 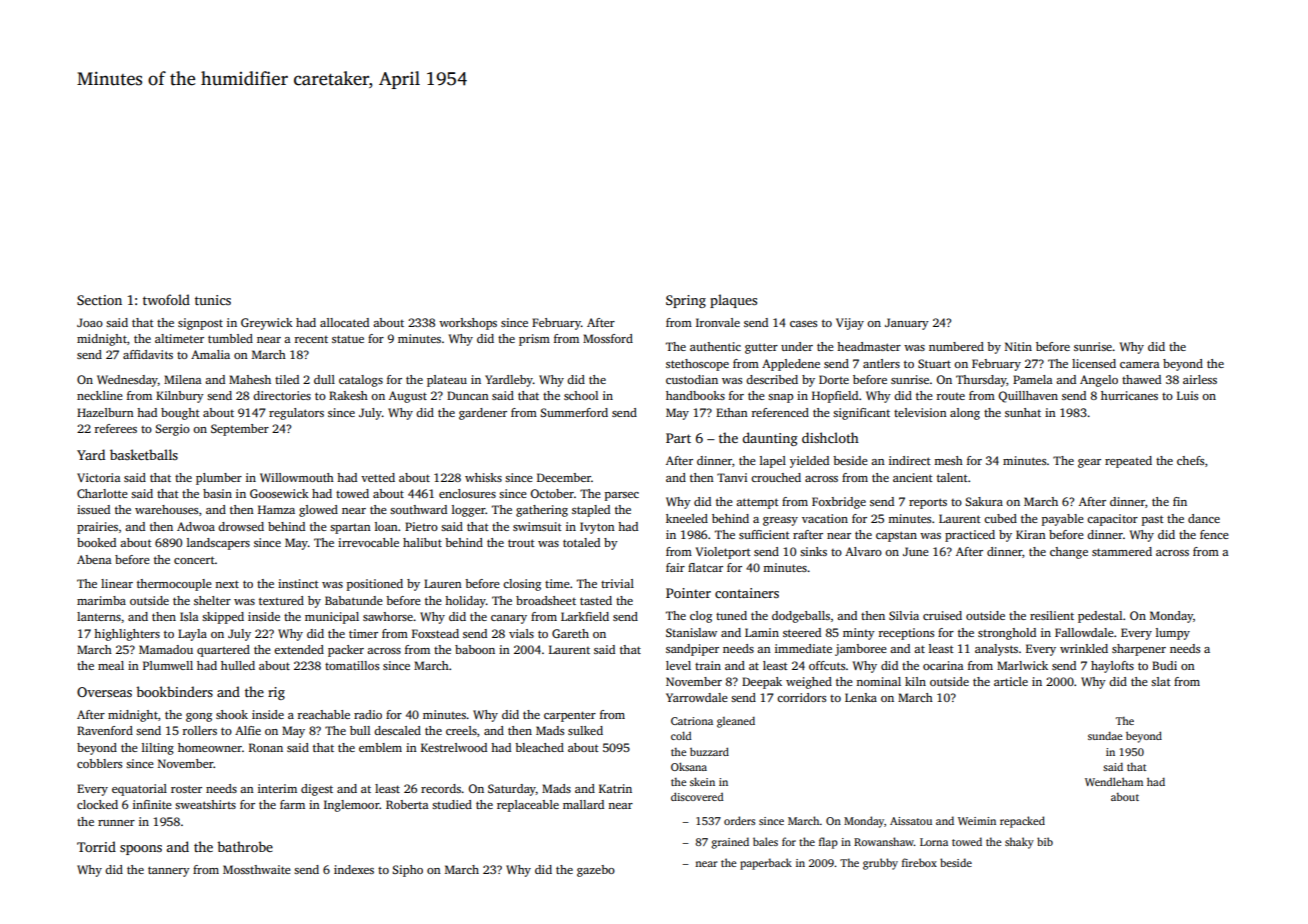 I want to click on under, so click(x=797, y=346).
